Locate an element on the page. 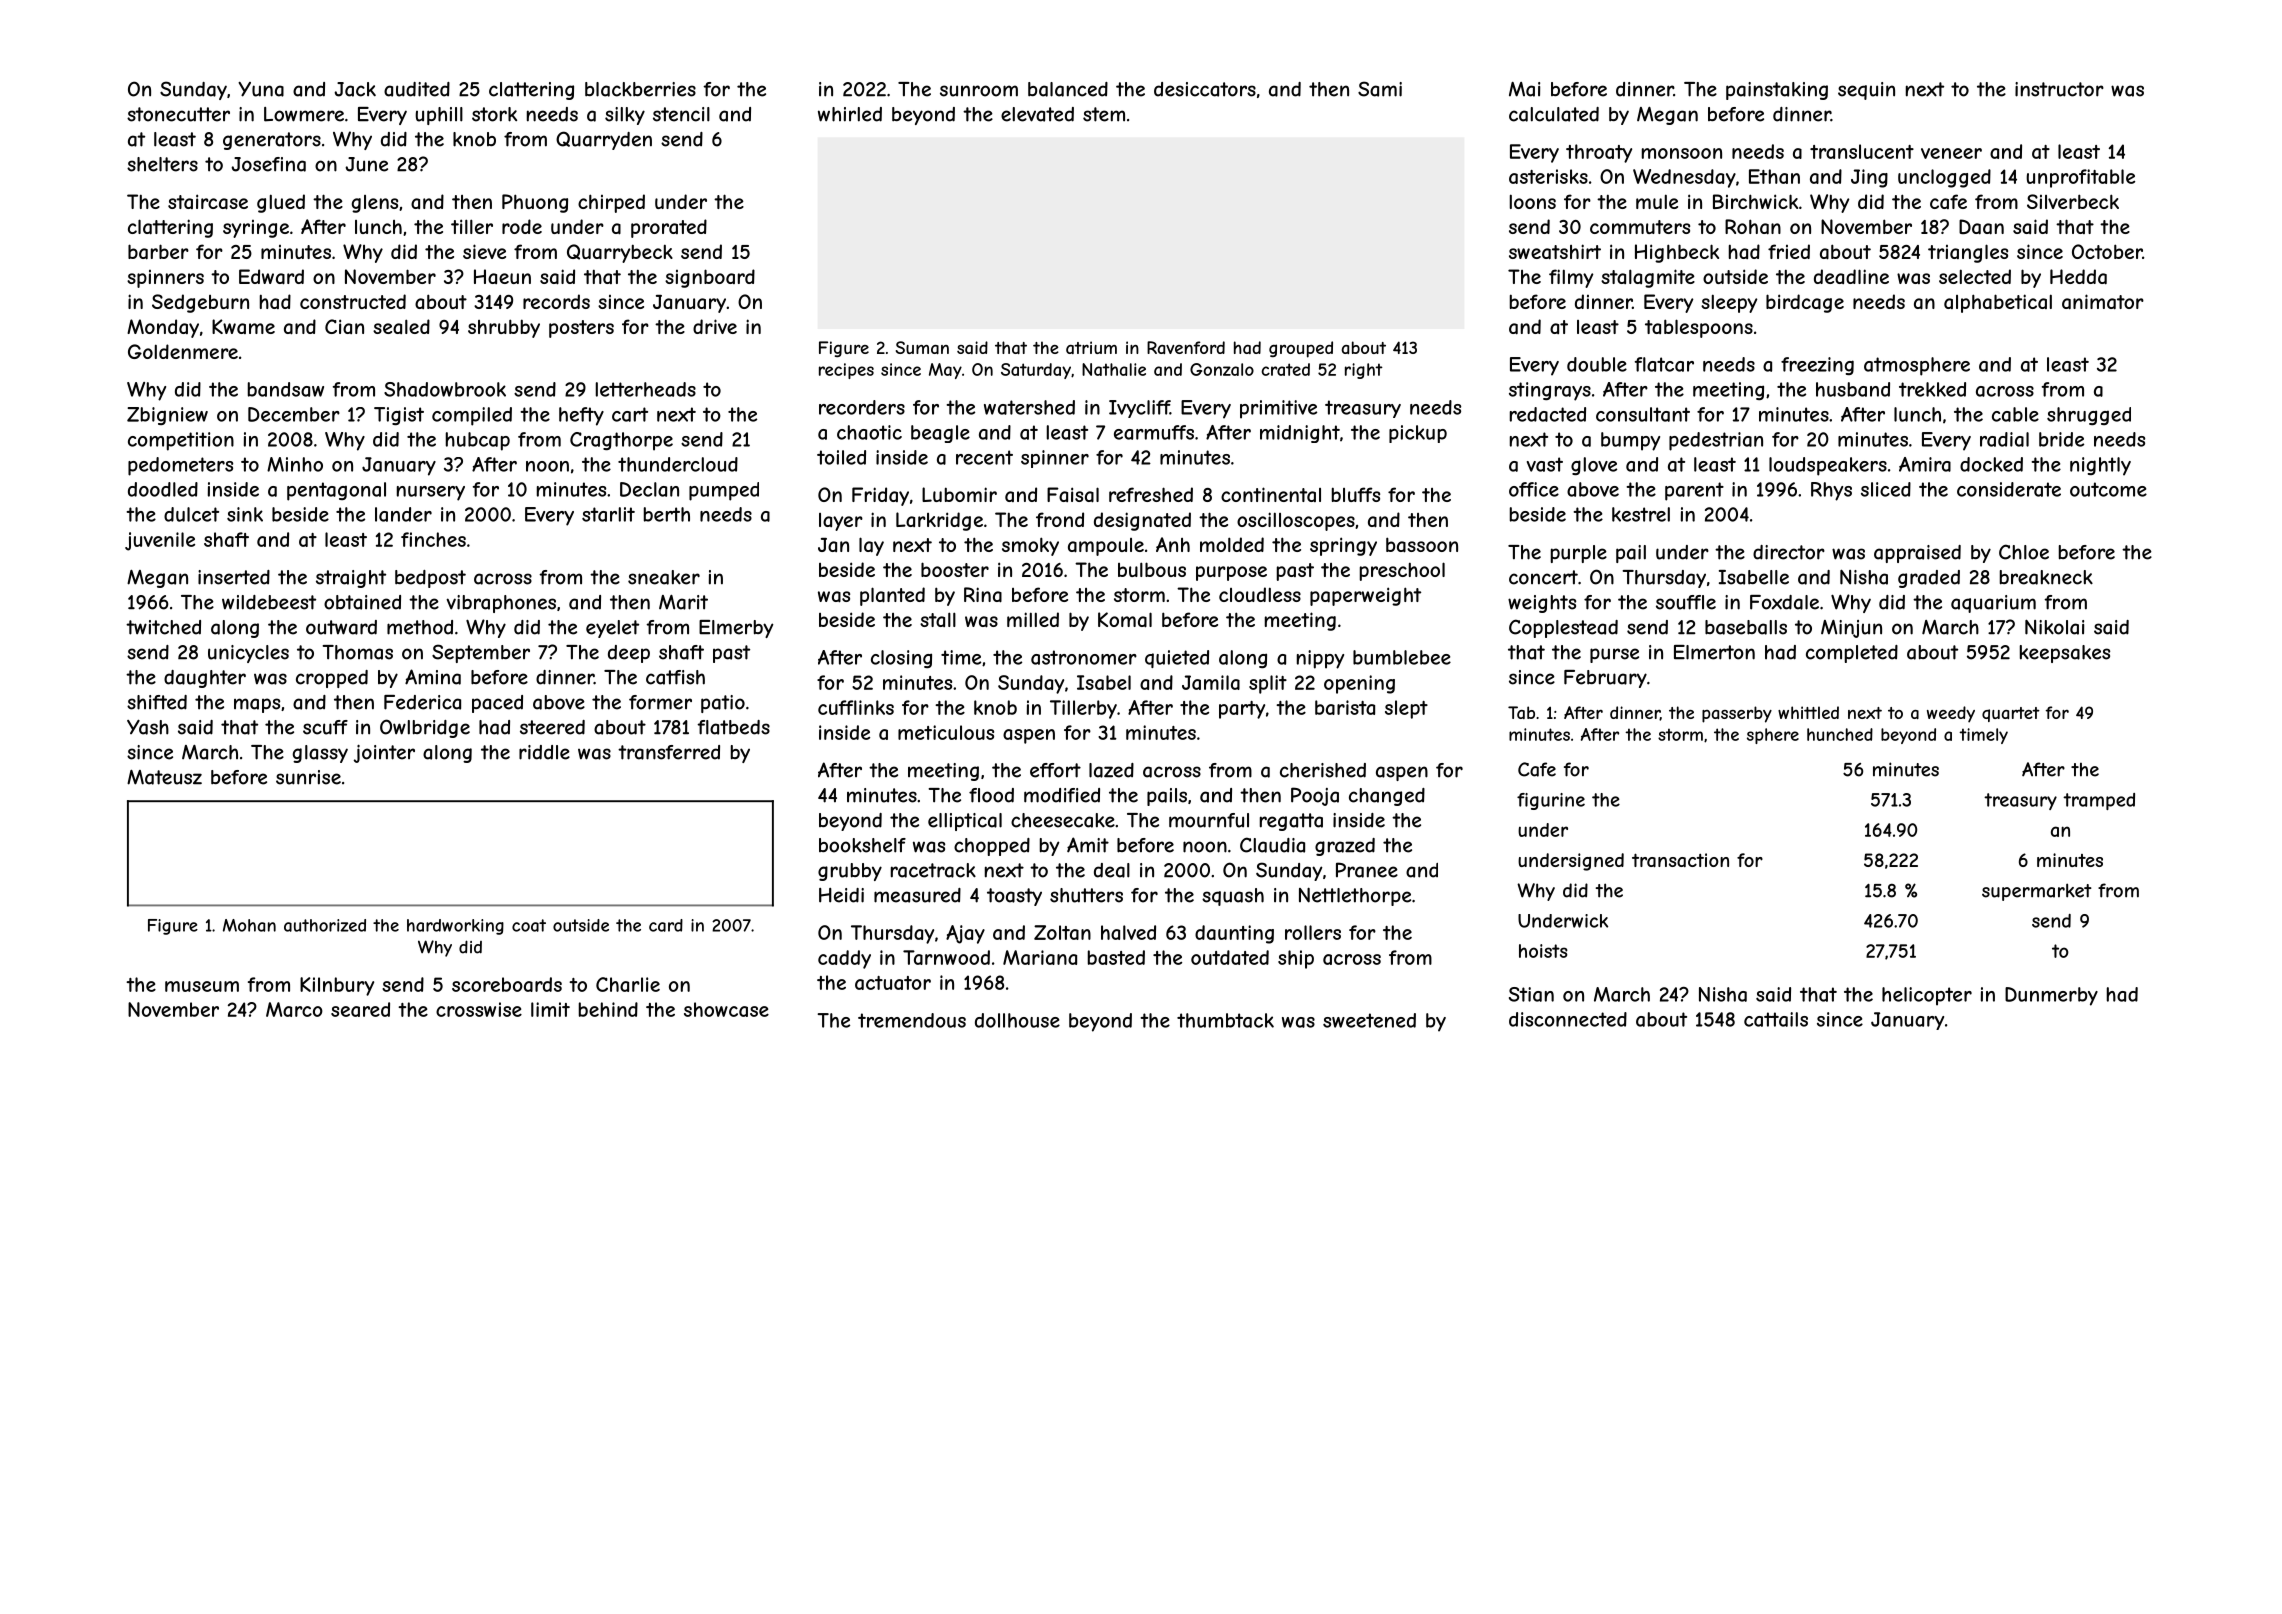 The height and width of the document is (1614, 2282). midnight is located at coordinates (1300, 434).
